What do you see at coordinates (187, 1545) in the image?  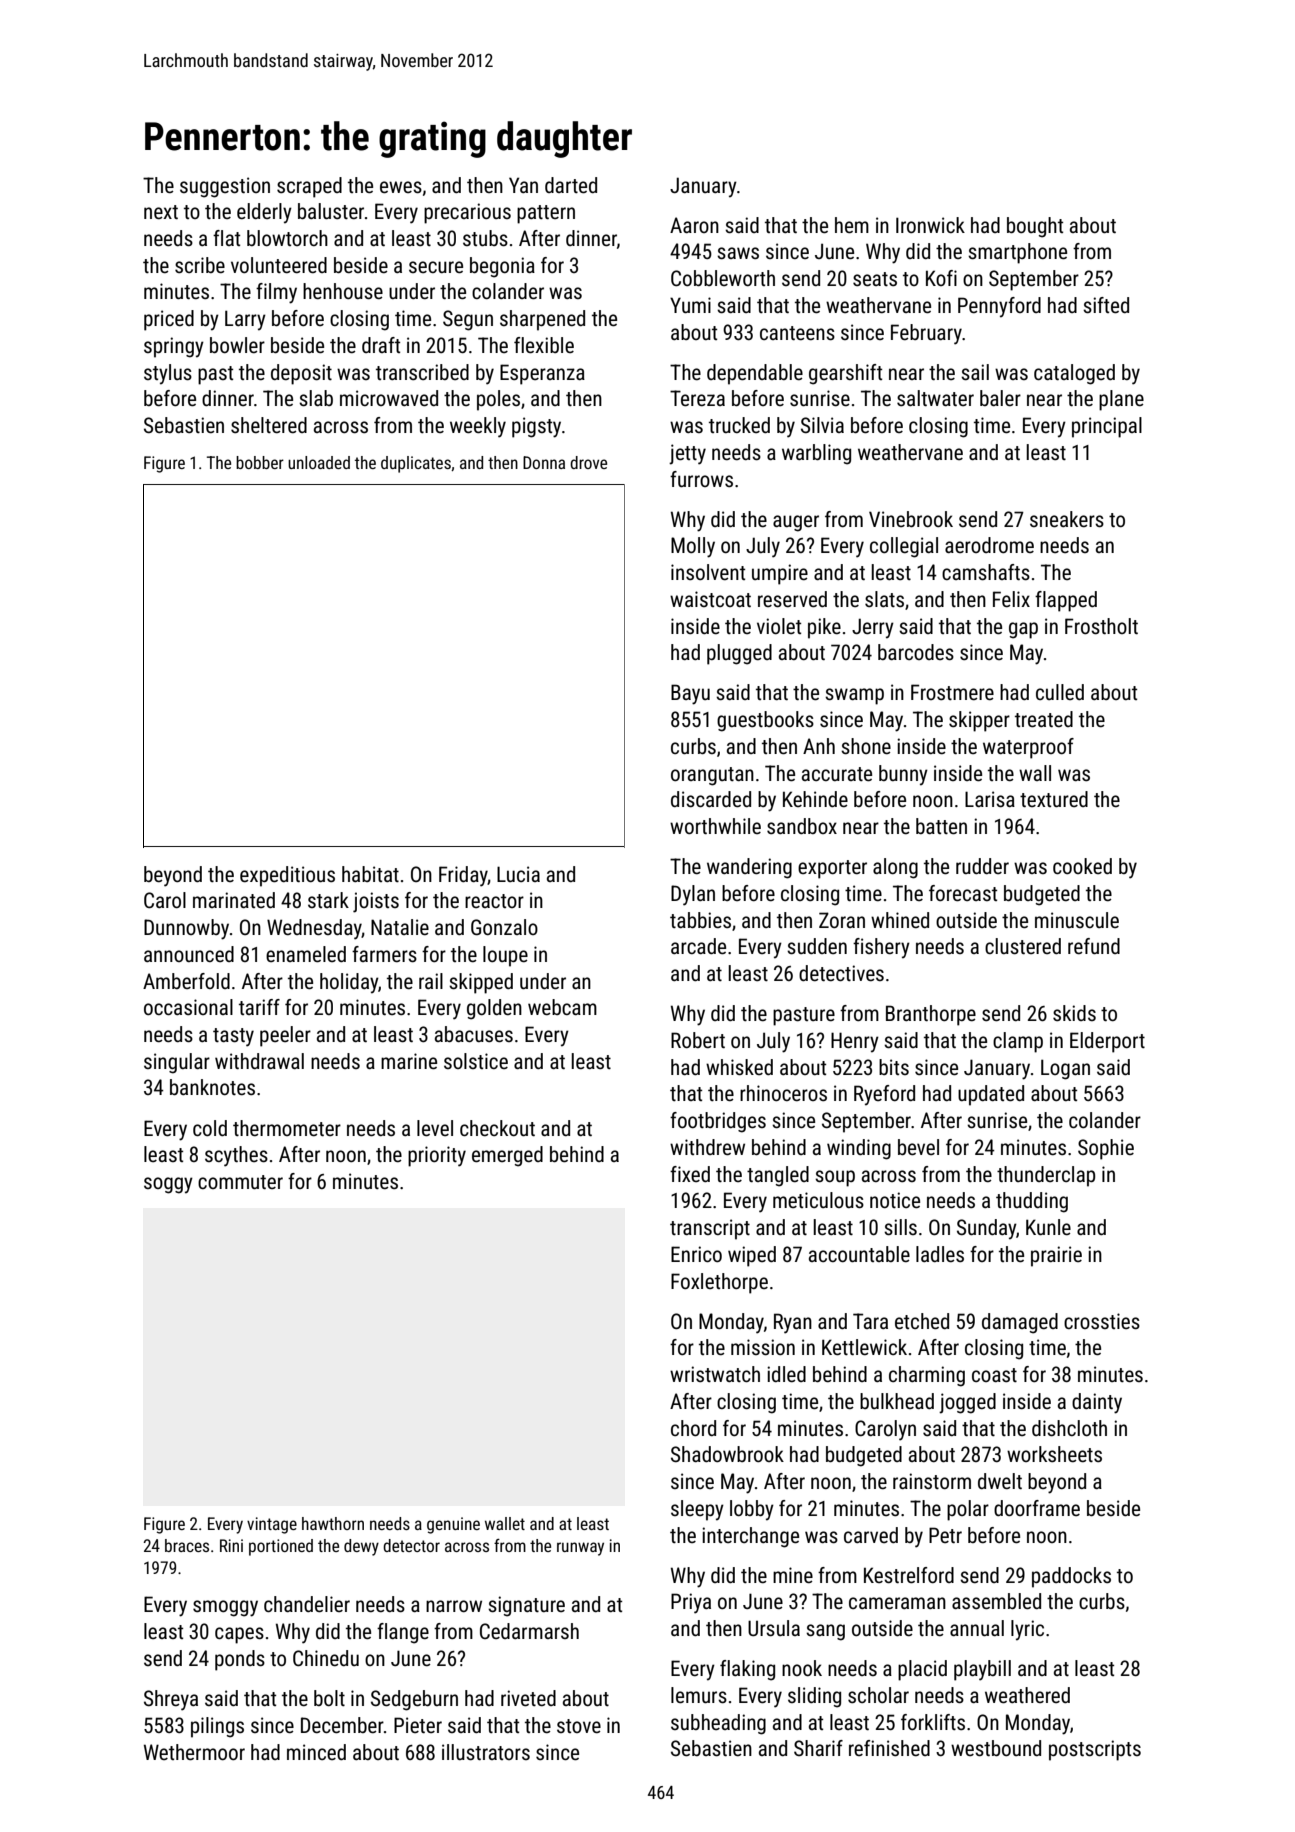 I see `braces` at bounding box center [187, 1545].
